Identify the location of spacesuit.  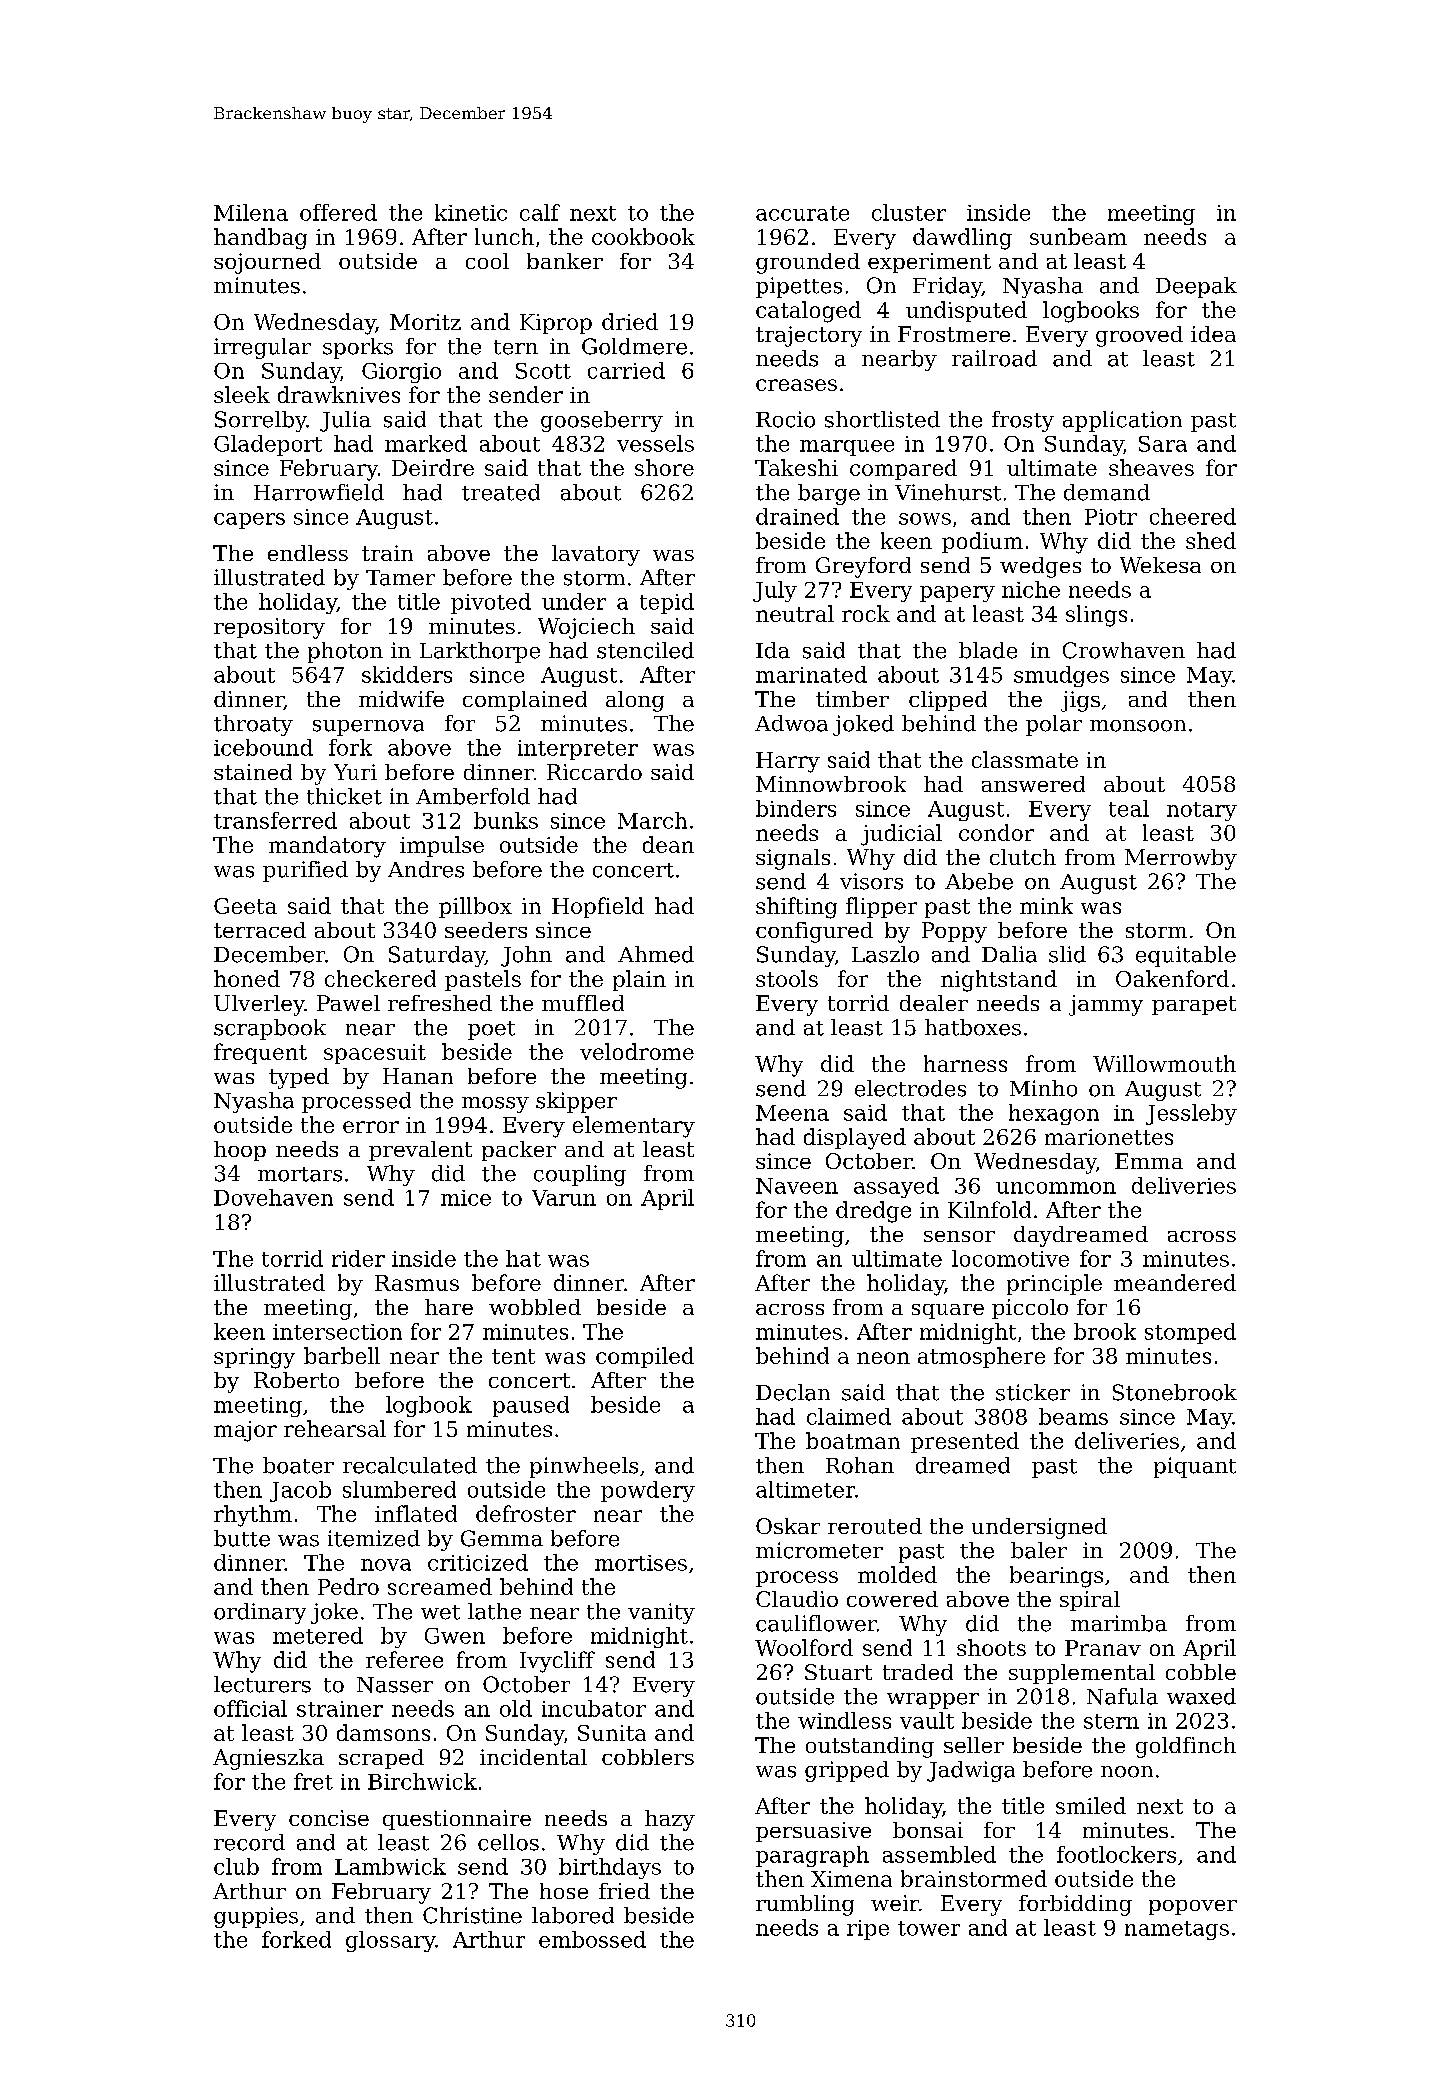
(375, 1054).
